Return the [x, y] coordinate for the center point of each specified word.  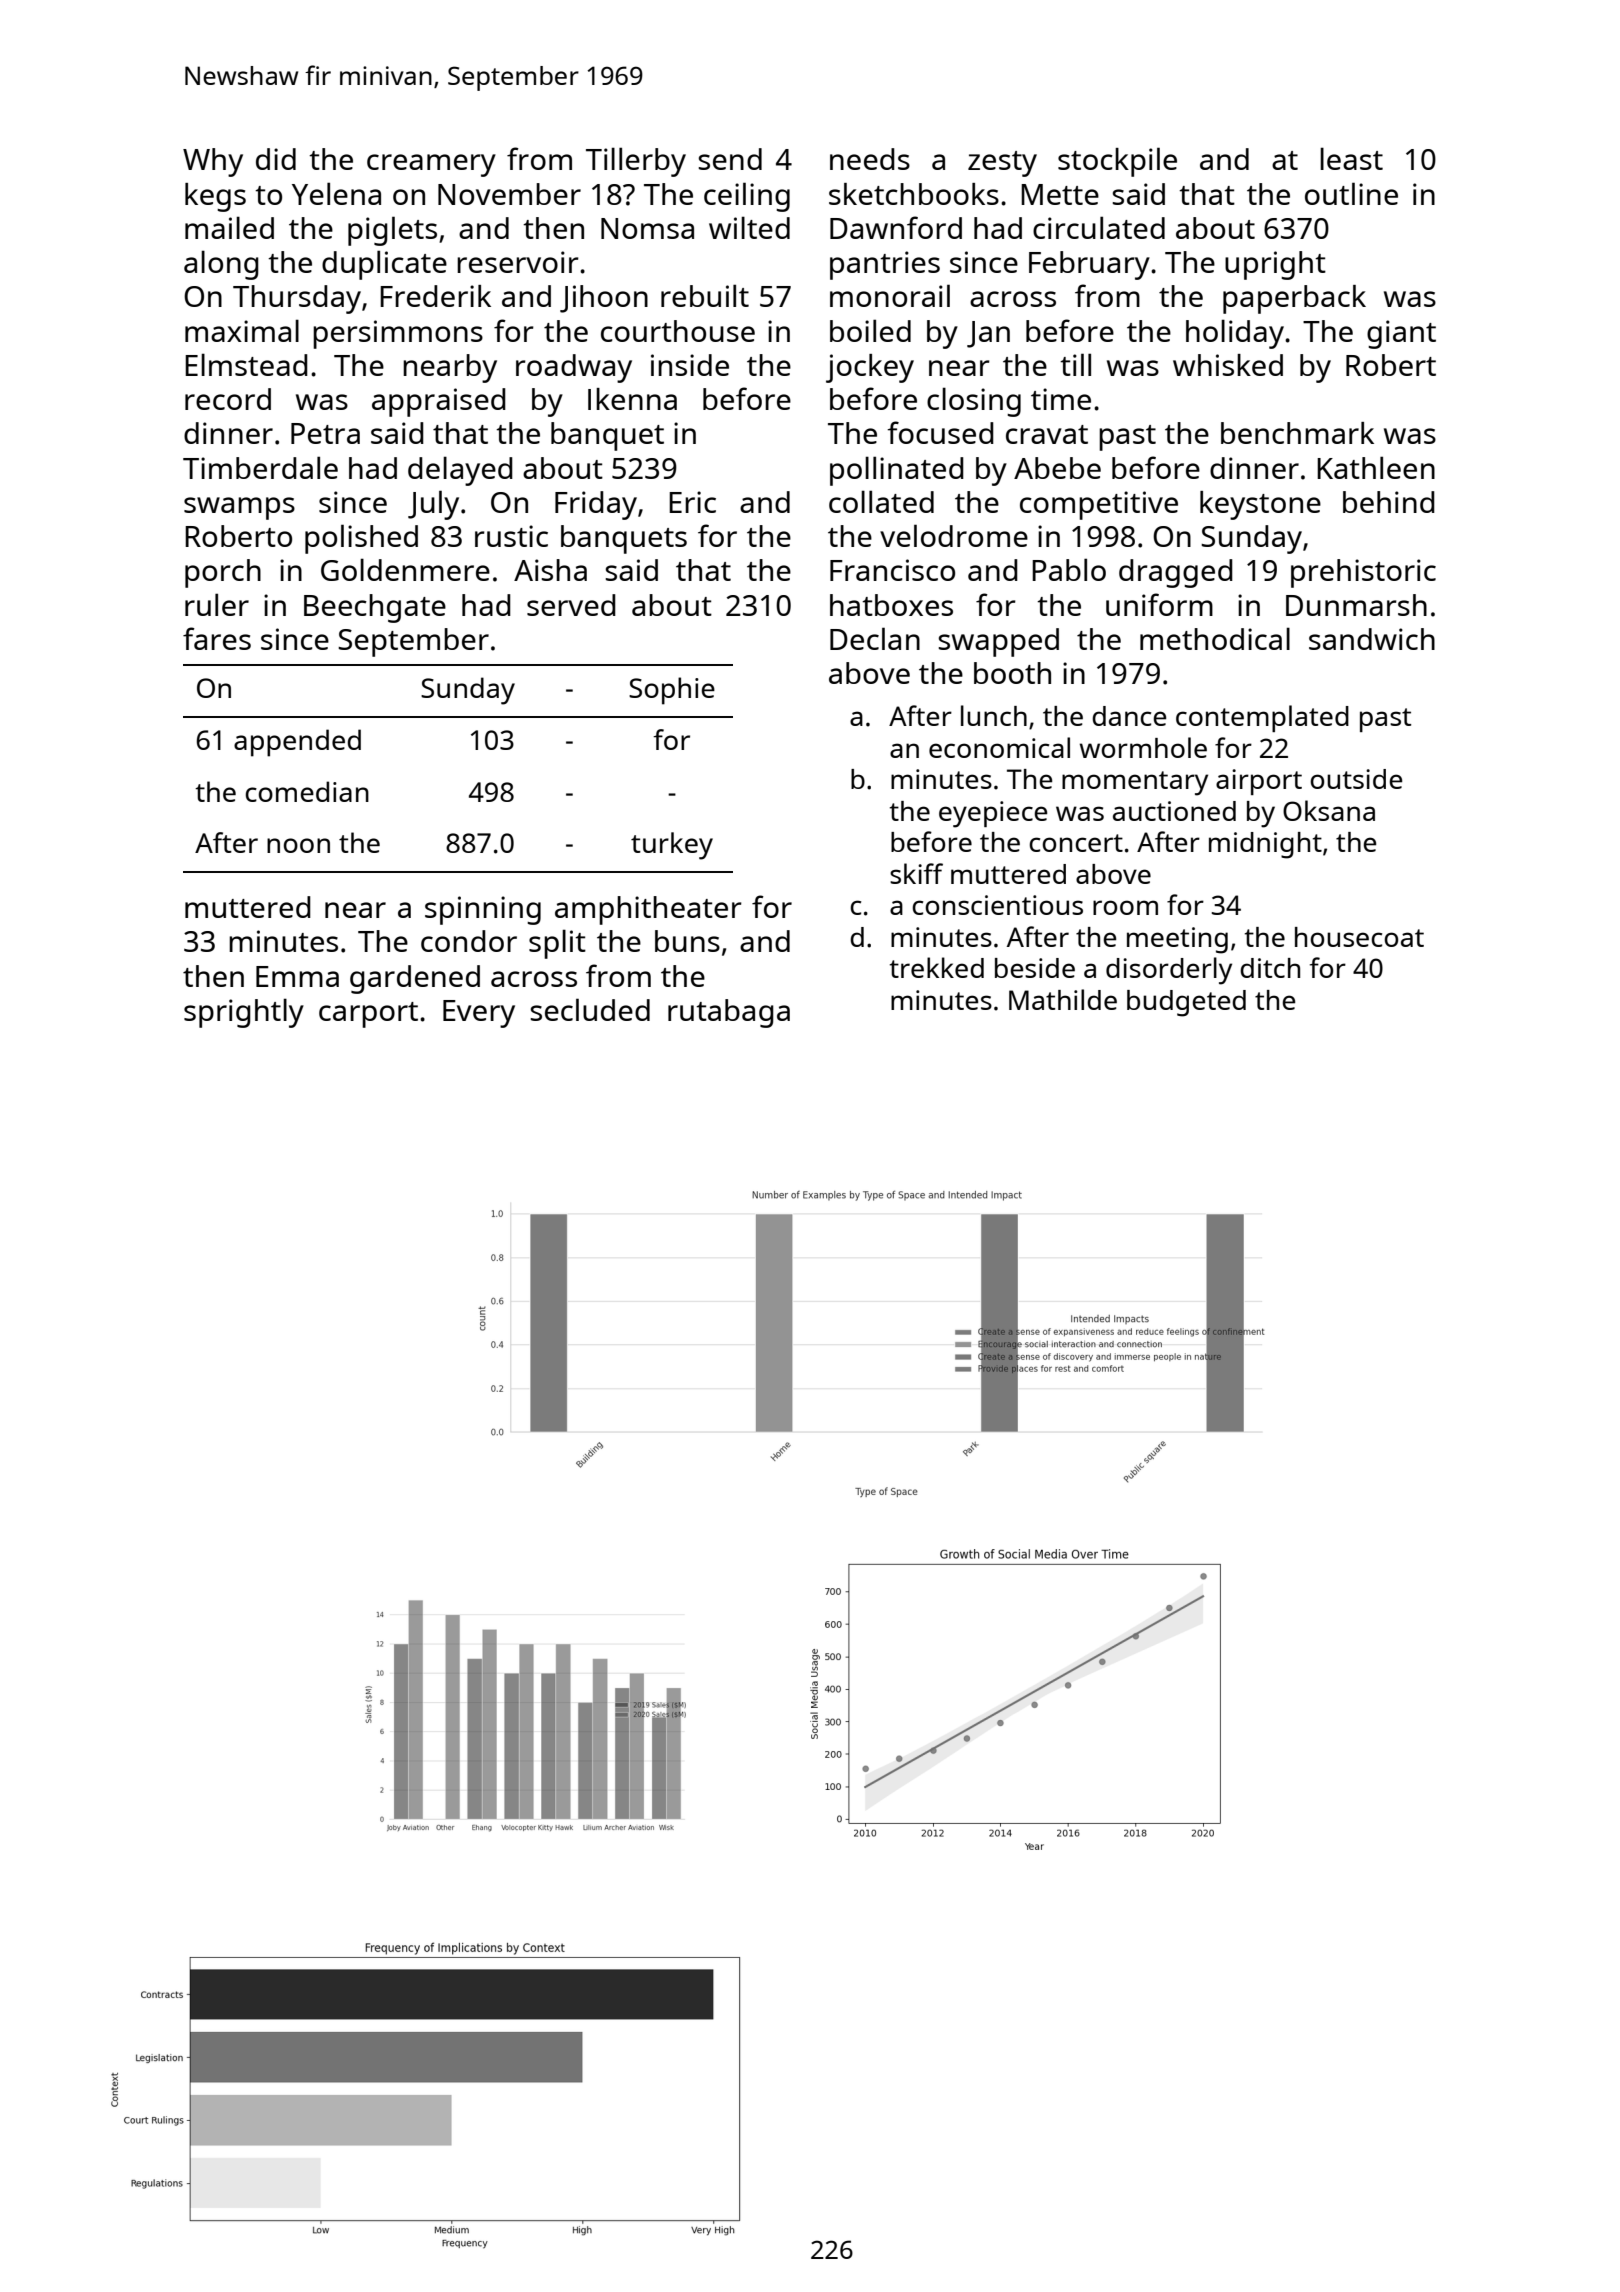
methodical [1215, 638]
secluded [590, 1009]
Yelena [336, 193]
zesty [1002, 164]
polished [361, 539]
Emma [297, 976]
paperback [1294, 299]
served [571, 605]
